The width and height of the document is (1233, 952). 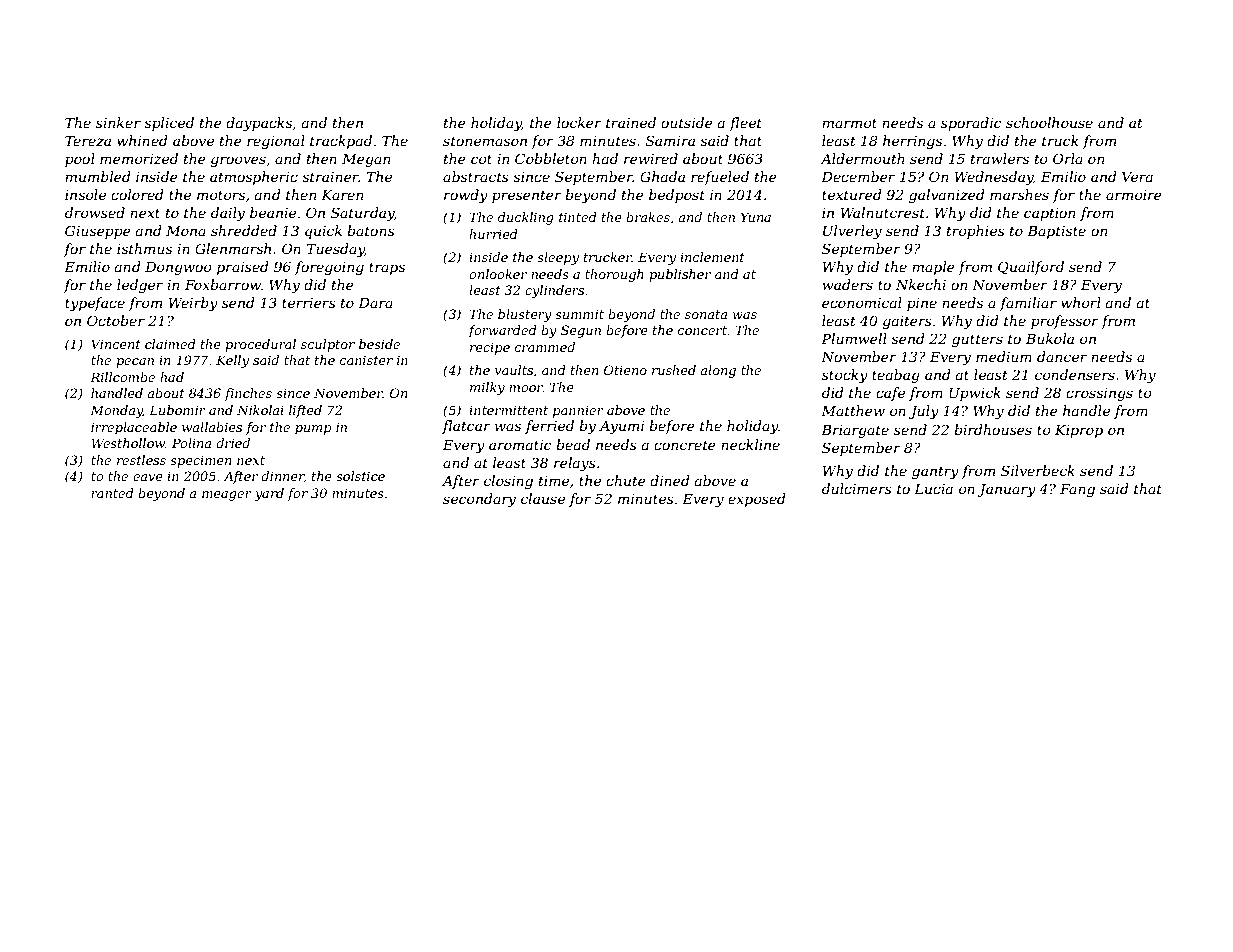 What do you see at coordinates (573, 444) in the document?
I see `bead` at bounding box center [573, 444].
